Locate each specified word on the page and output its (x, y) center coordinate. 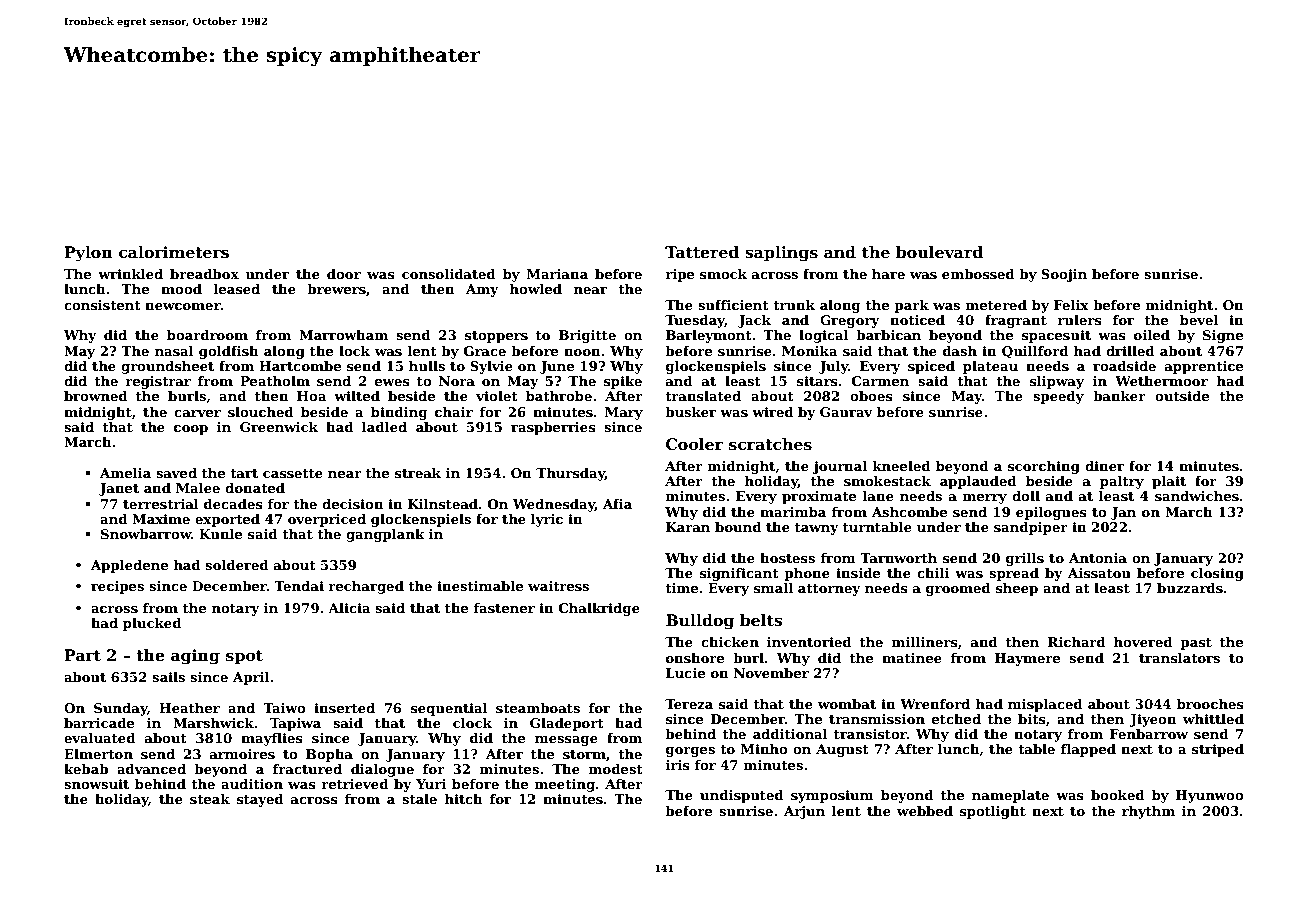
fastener (504, 608)
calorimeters (174, 252)
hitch (464, 799)
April (251, 678)
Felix (1071, 305)
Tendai (299, 586)
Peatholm (275, 381)
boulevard (939, 252)
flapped (1088, 750)
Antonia (1098, 558)
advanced (151, 769)
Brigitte (587, 336)
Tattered (702, 252)
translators (1179, 658)
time (681, 588)
